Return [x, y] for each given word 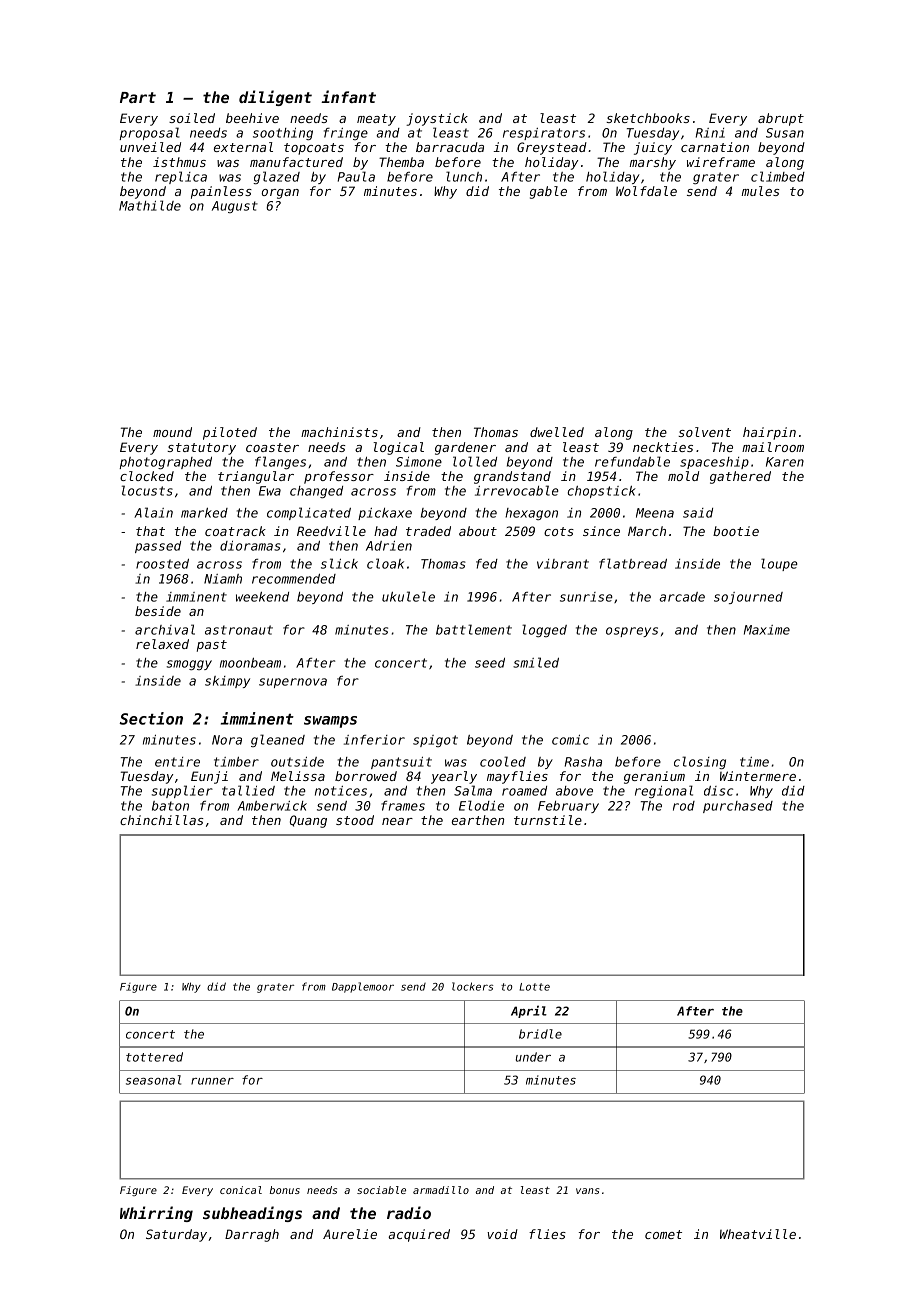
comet [663, 1234]
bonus [285, 1190]
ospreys [632, 632]
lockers [472, 986]
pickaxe [385, 514]
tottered [154, 1057]
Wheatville [758, 1234]
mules [760, 191]
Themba [401, 162]
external [243, 147]
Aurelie [350, 1234]
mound [172, 432]
